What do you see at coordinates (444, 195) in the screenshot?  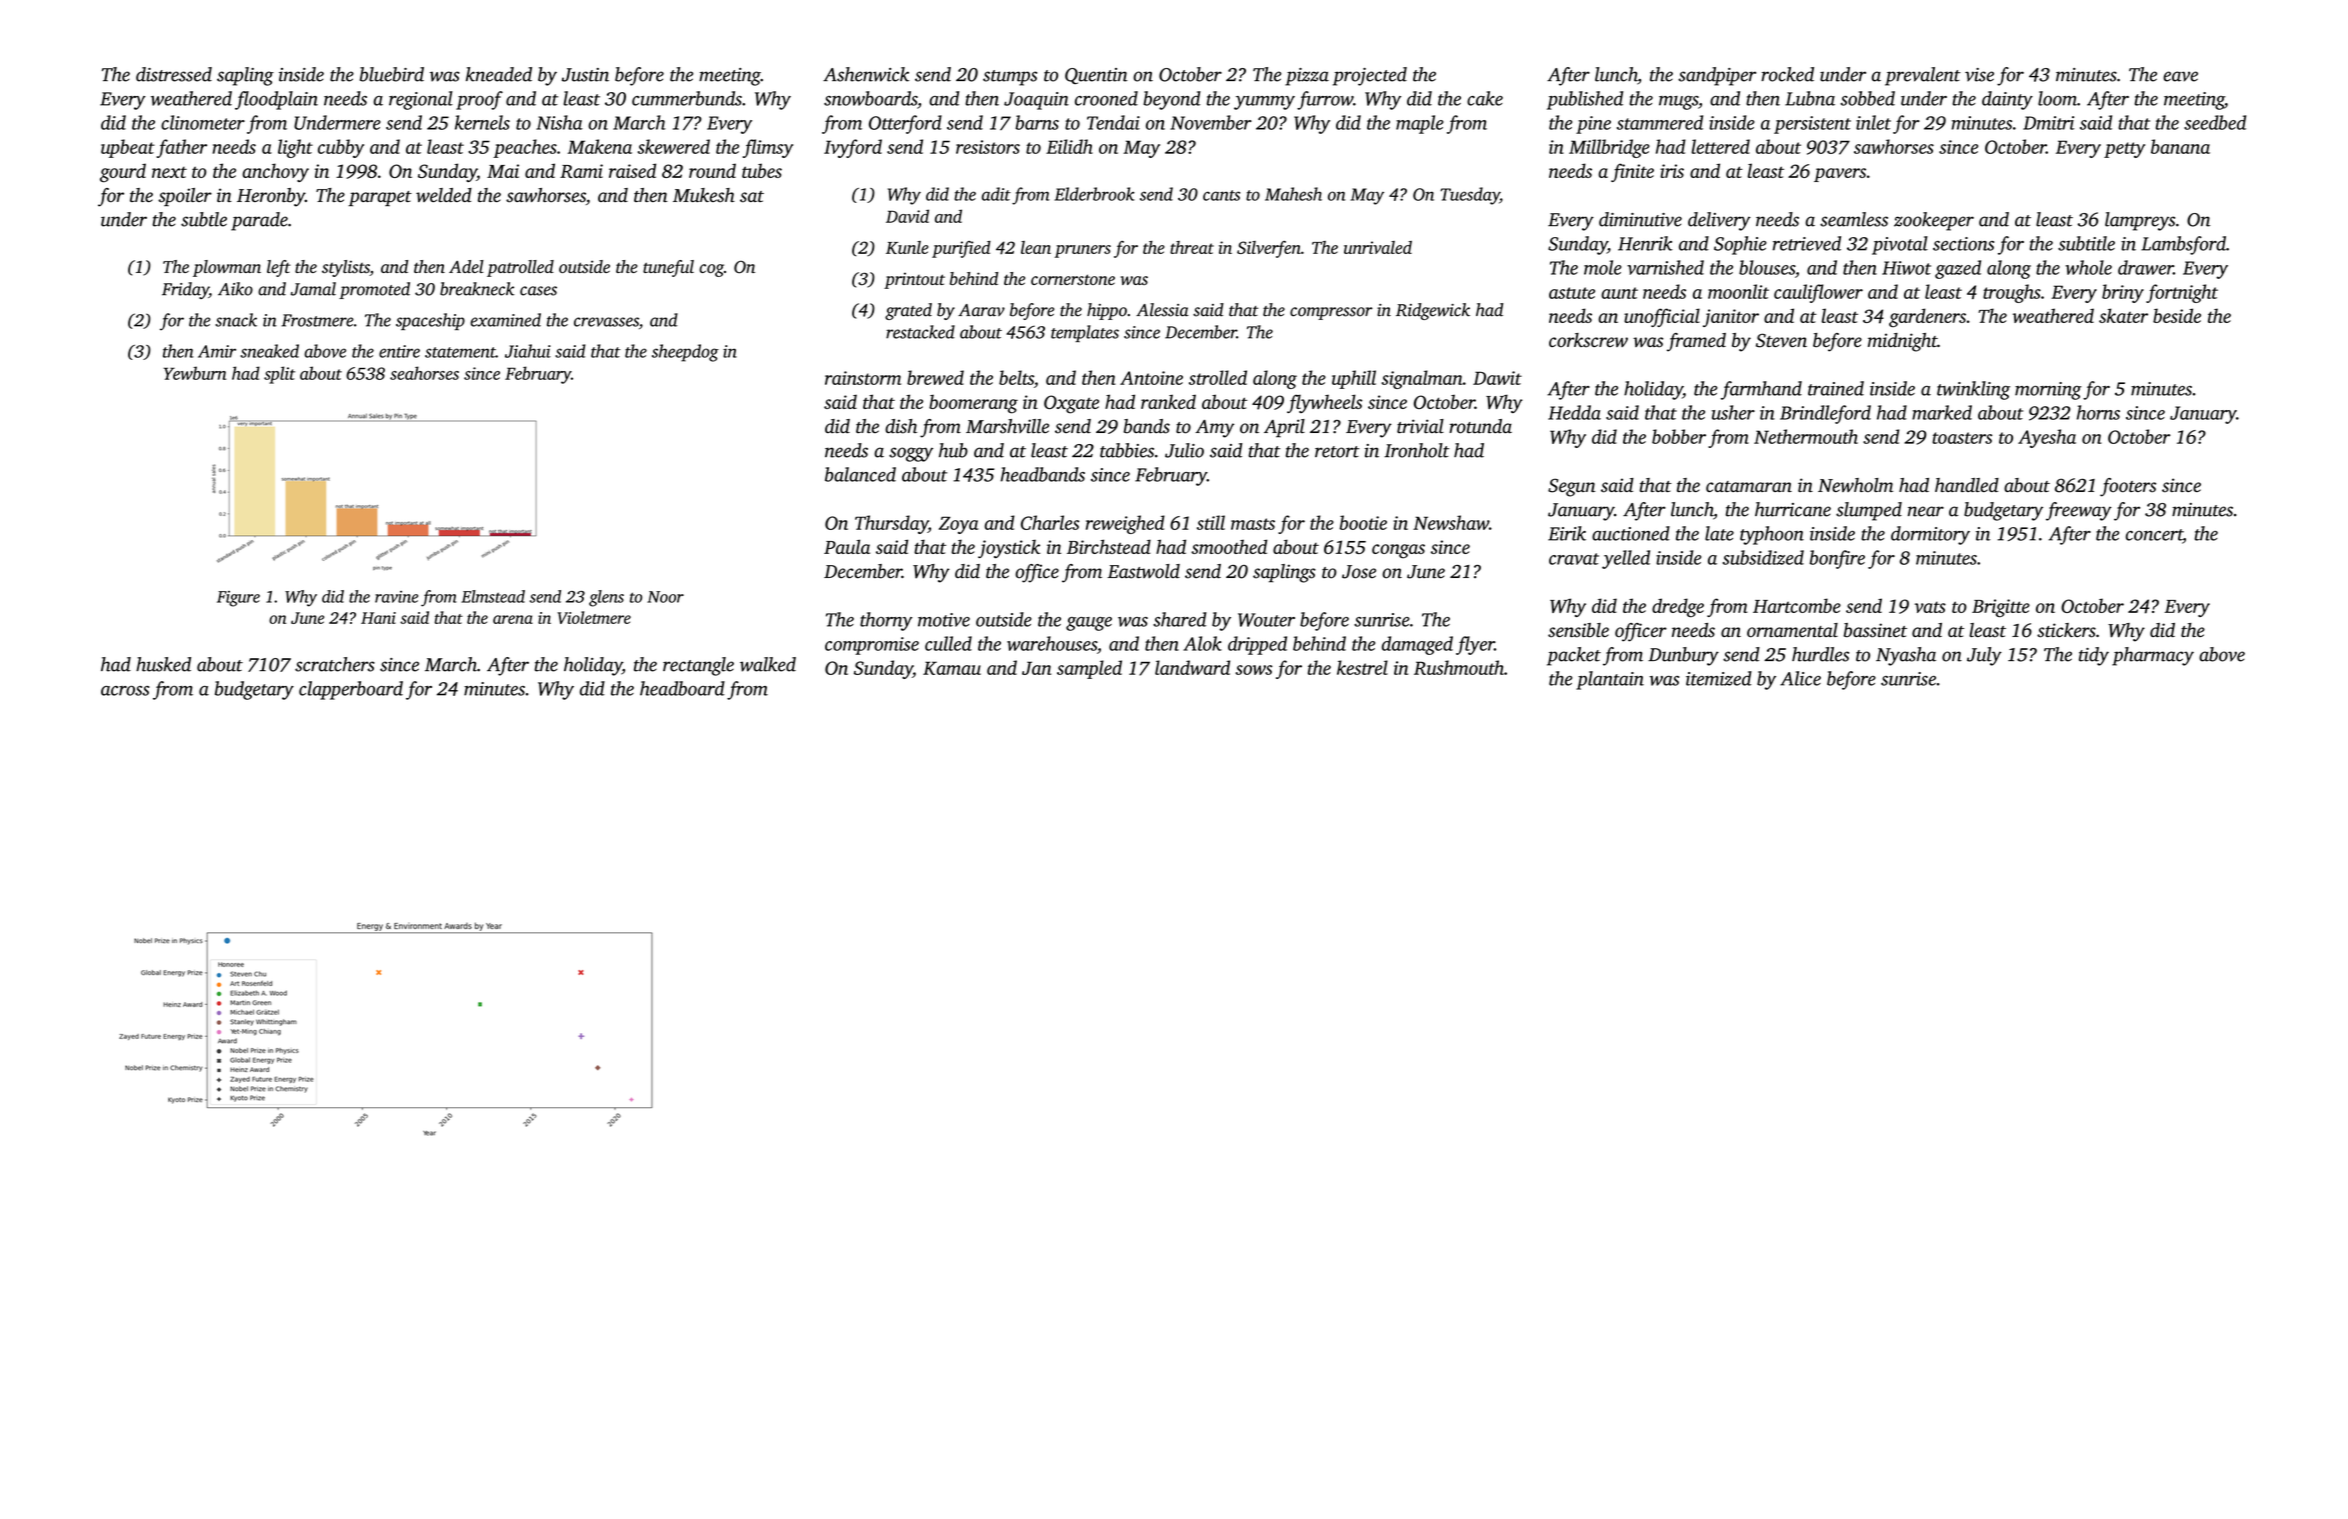 I see `welded` at bounding box center [444, 195].
